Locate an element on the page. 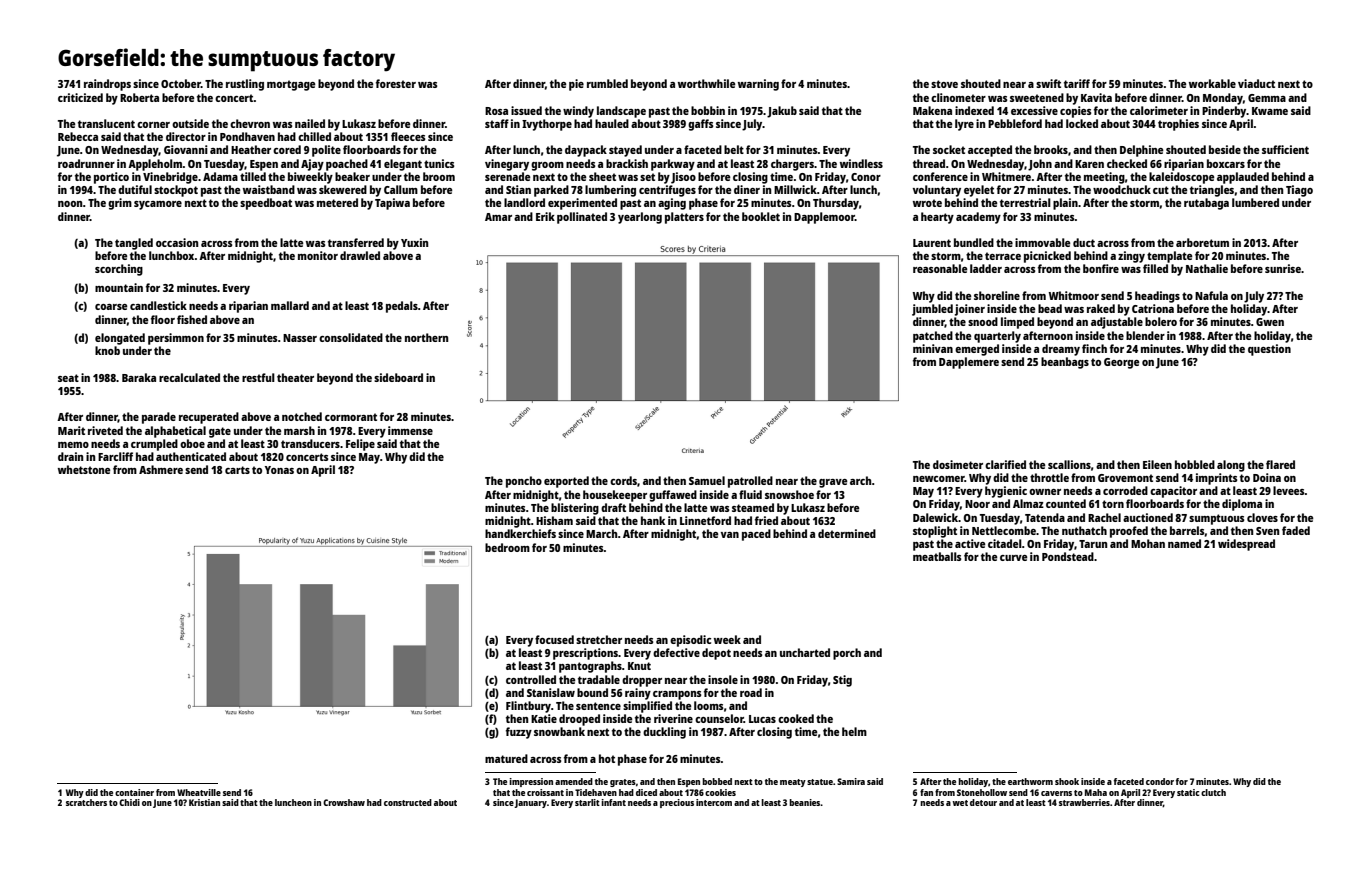 The width and height of the image is (1372, 887). porch is located at coordinates (847, 654).
